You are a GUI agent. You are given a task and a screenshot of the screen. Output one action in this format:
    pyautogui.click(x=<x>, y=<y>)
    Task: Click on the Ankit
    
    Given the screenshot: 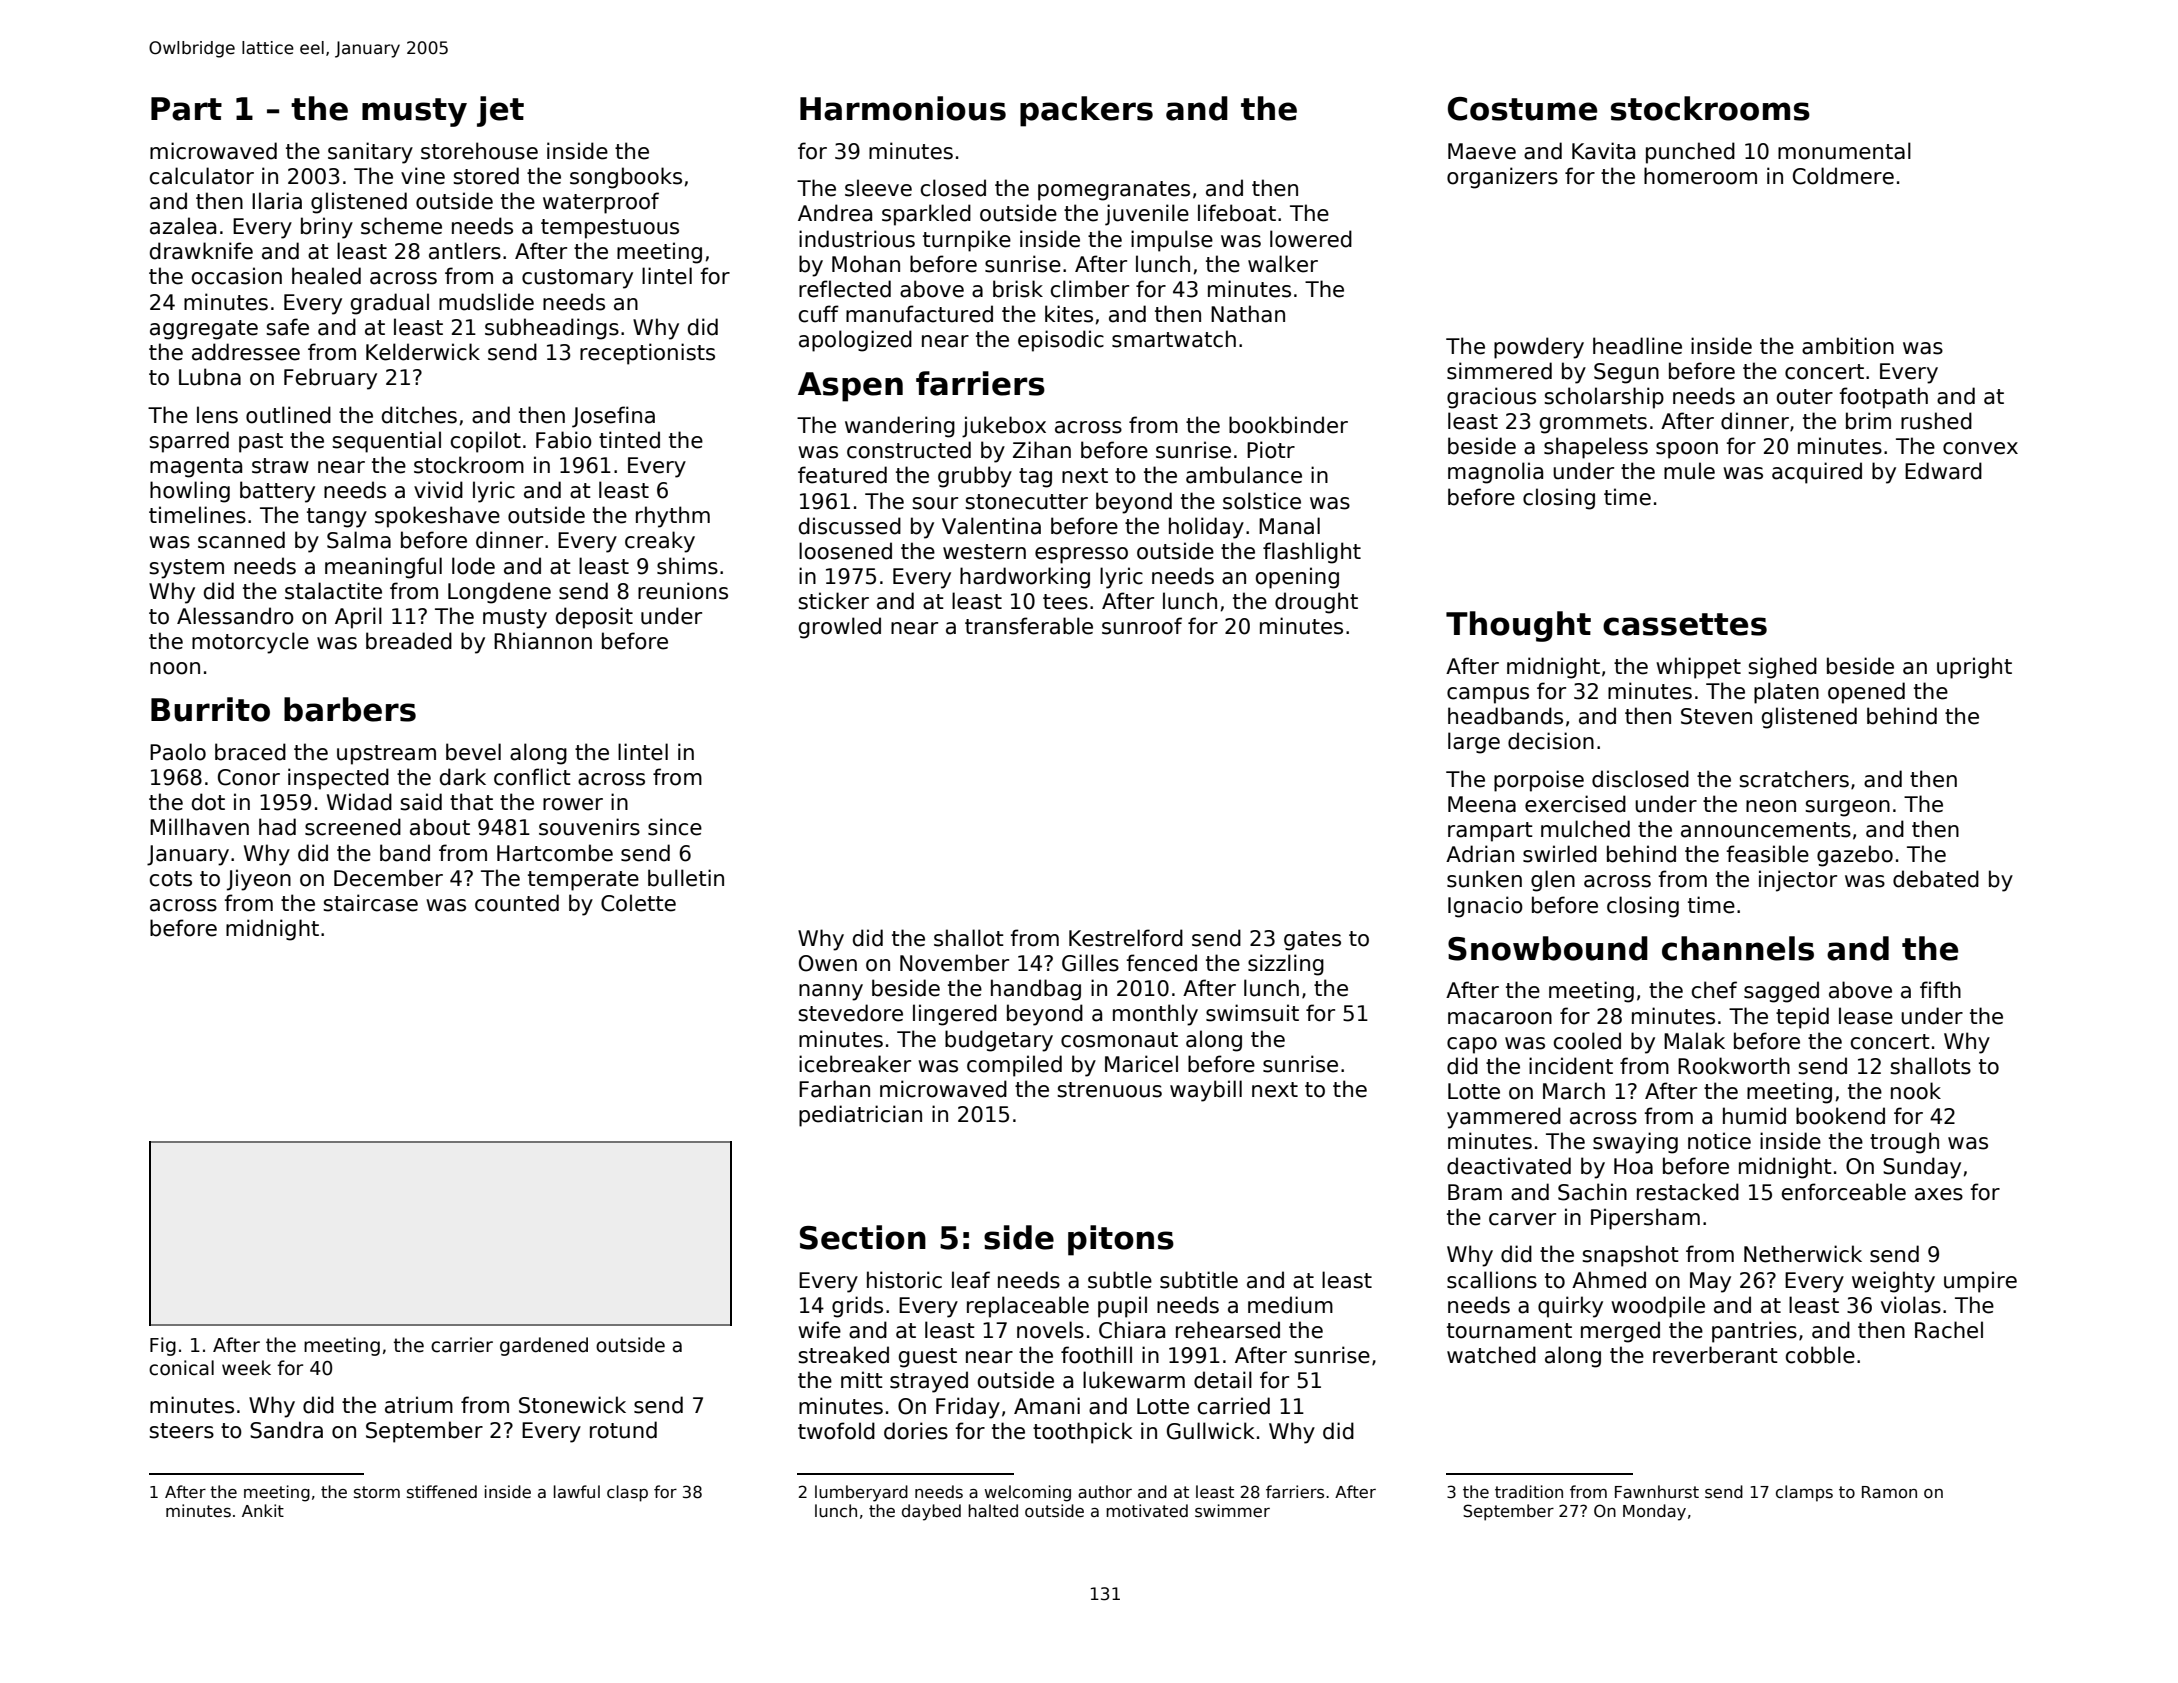 What is the action you would take?
    pyautogui.click(x=263, y=1510)
